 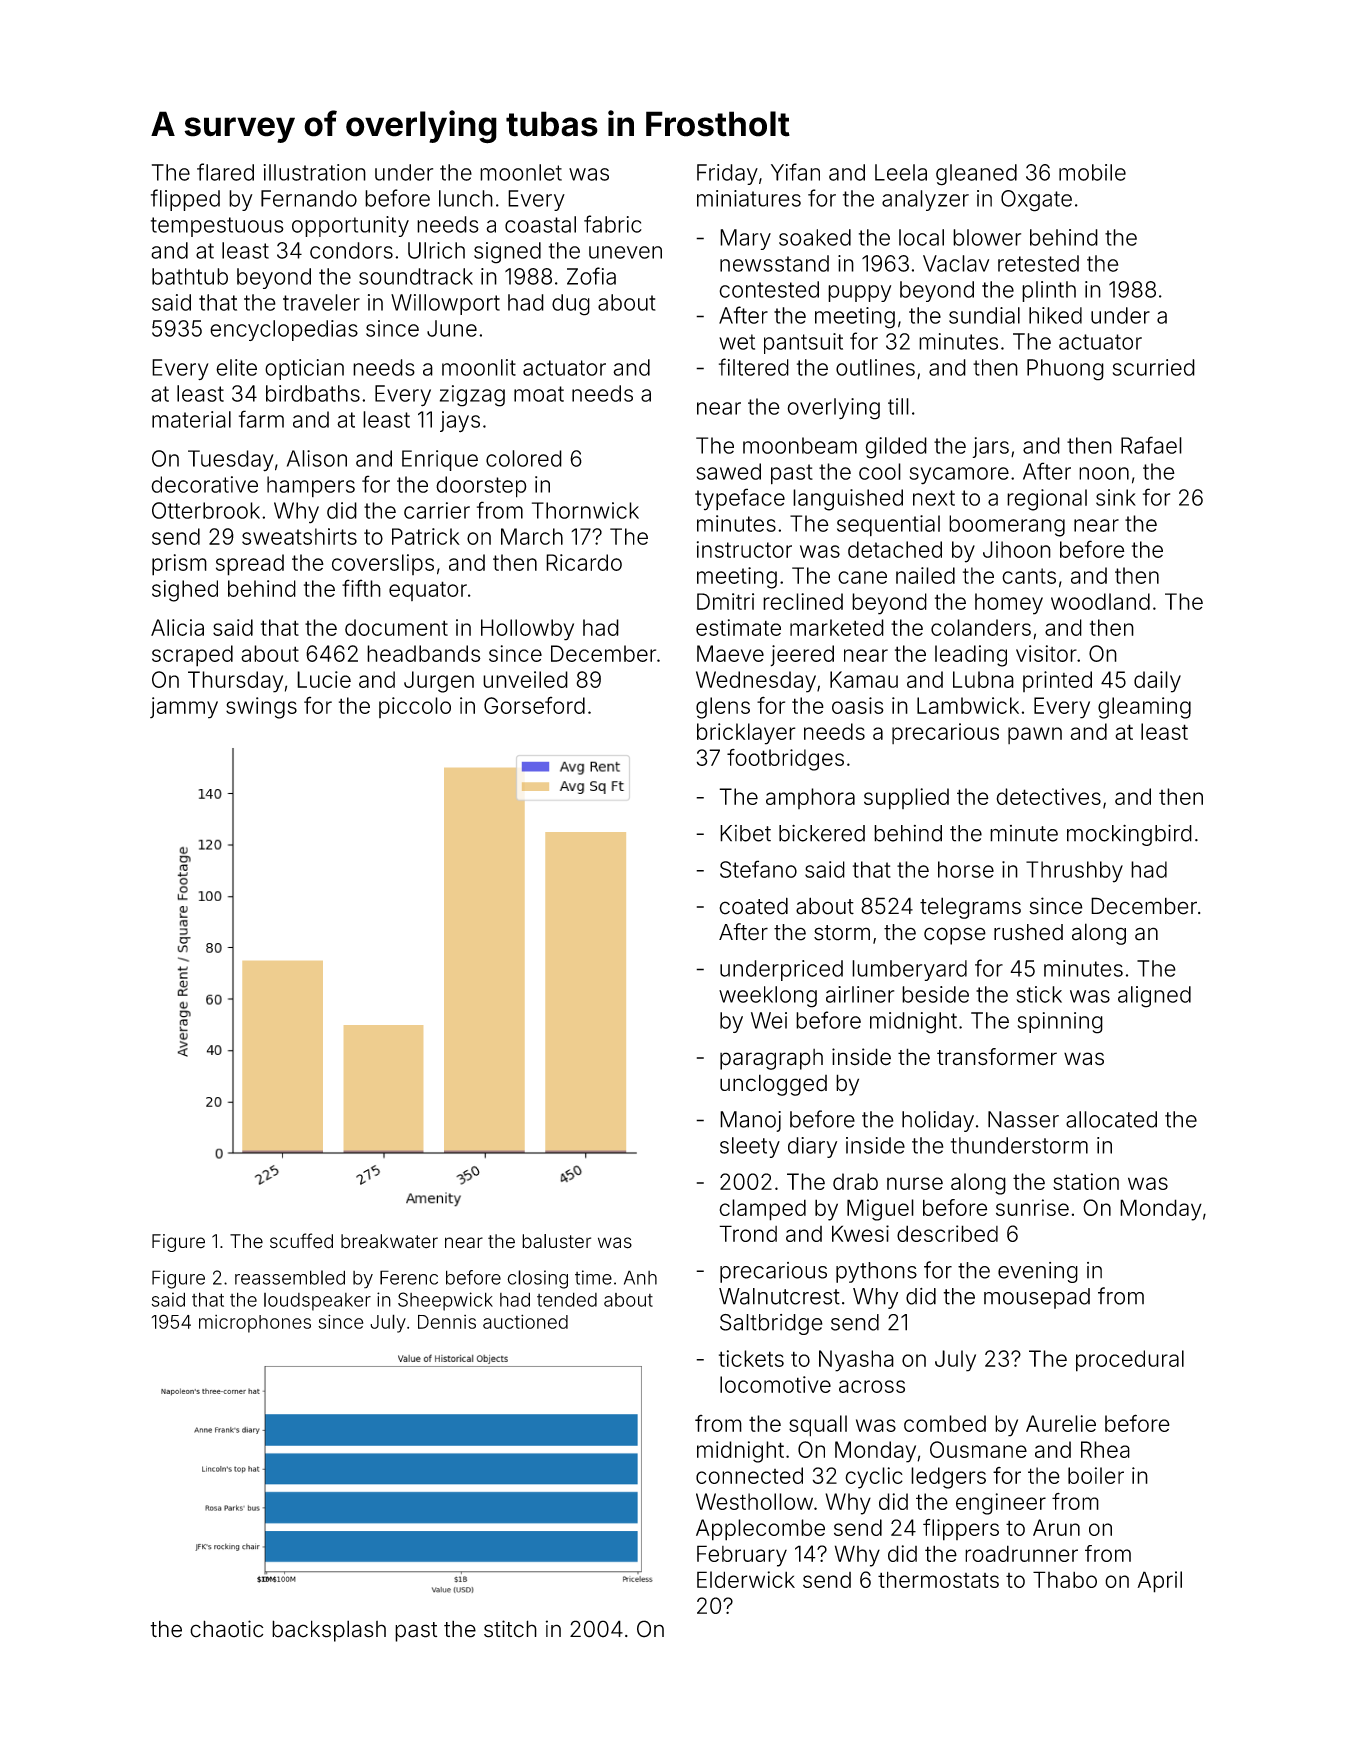 I want to click on moonlet, so click(x=521, y=172).
